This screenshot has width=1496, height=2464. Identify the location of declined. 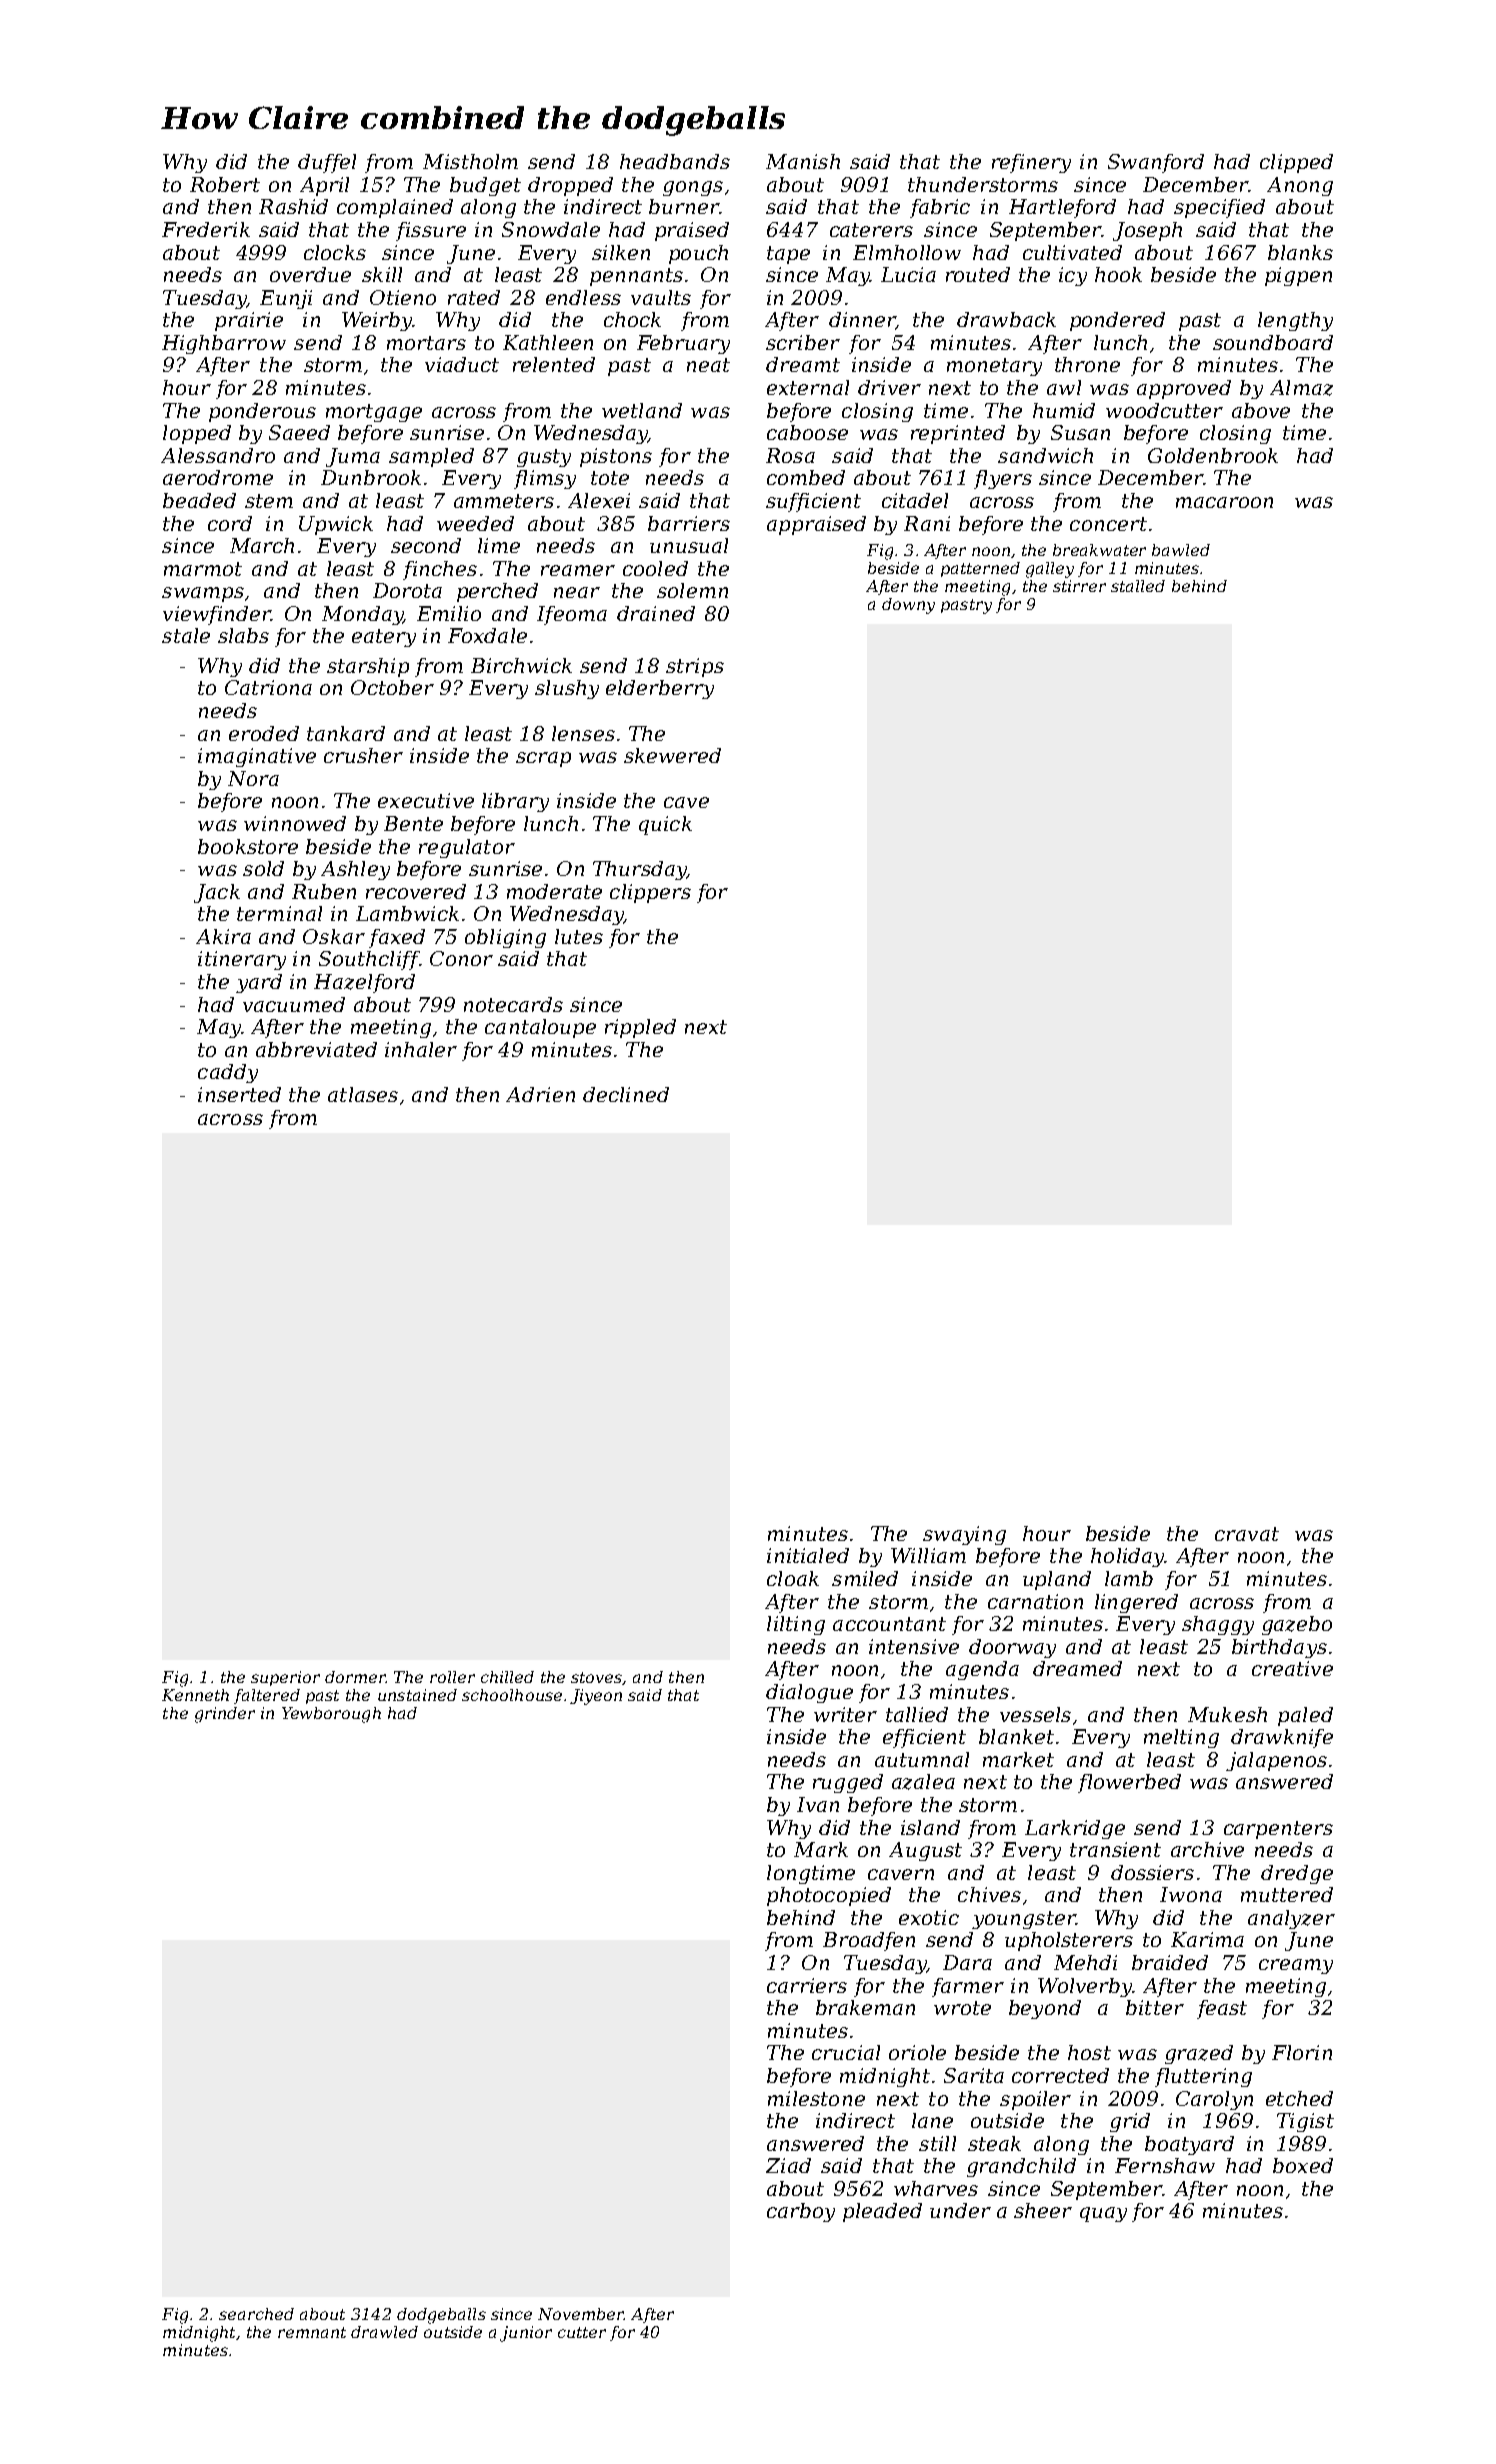
(626, 1094).
